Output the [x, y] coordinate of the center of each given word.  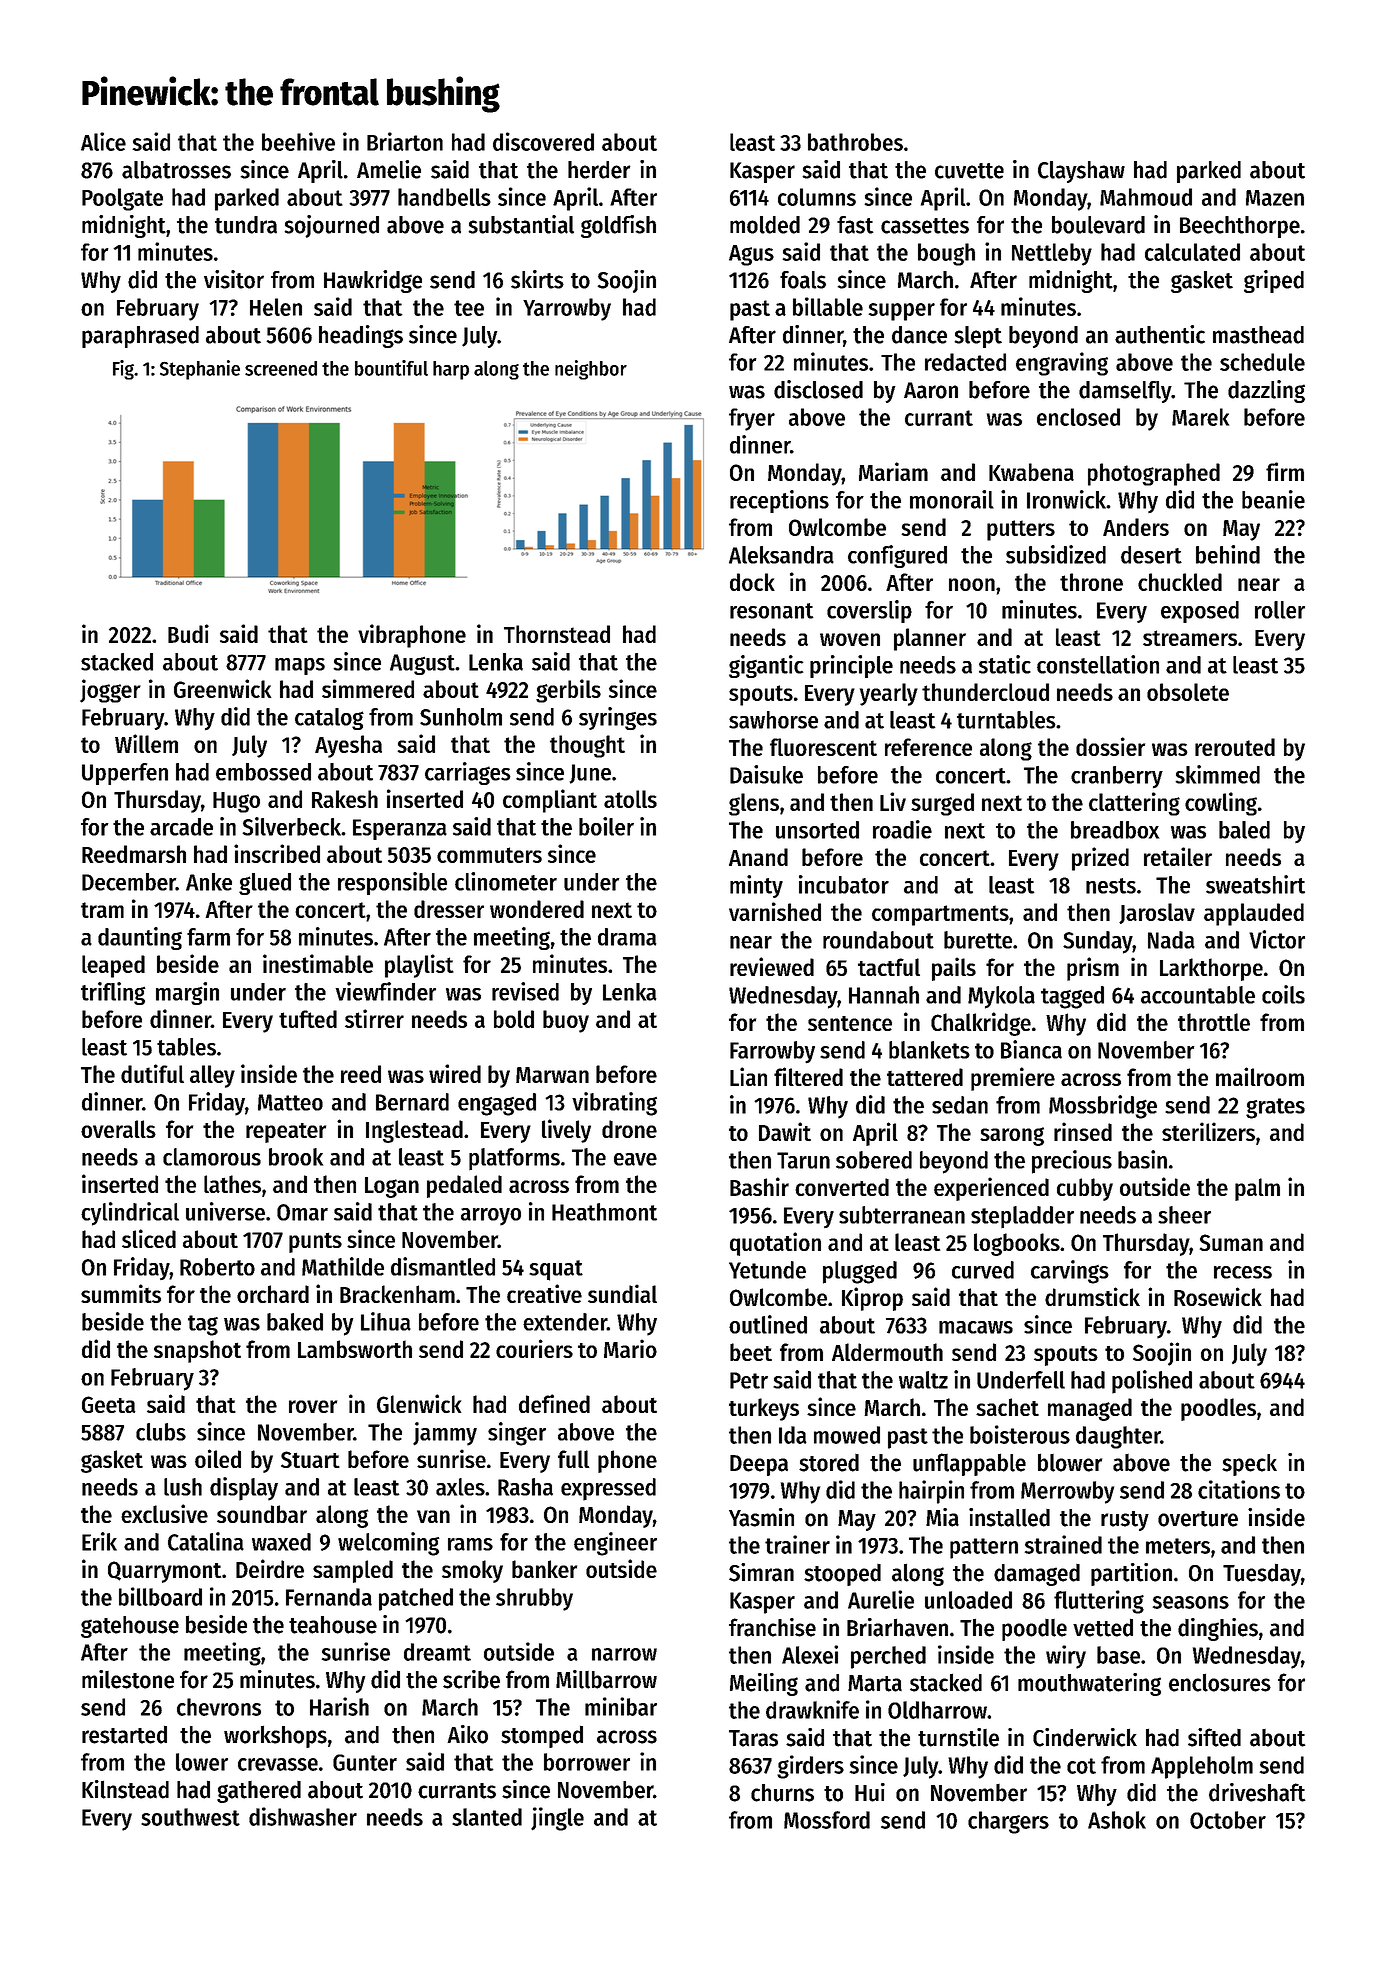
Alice [103, 141]
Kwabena [1031, 472]
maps [300, 666]
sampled [353, 1571]
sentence [850, 1023]
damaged [1037, 1575]
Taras [753, 1738]
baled [1244, 830]
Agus [751, 255]
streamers [1190, 638]
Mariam [893, 471]
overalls [118, 1129]
